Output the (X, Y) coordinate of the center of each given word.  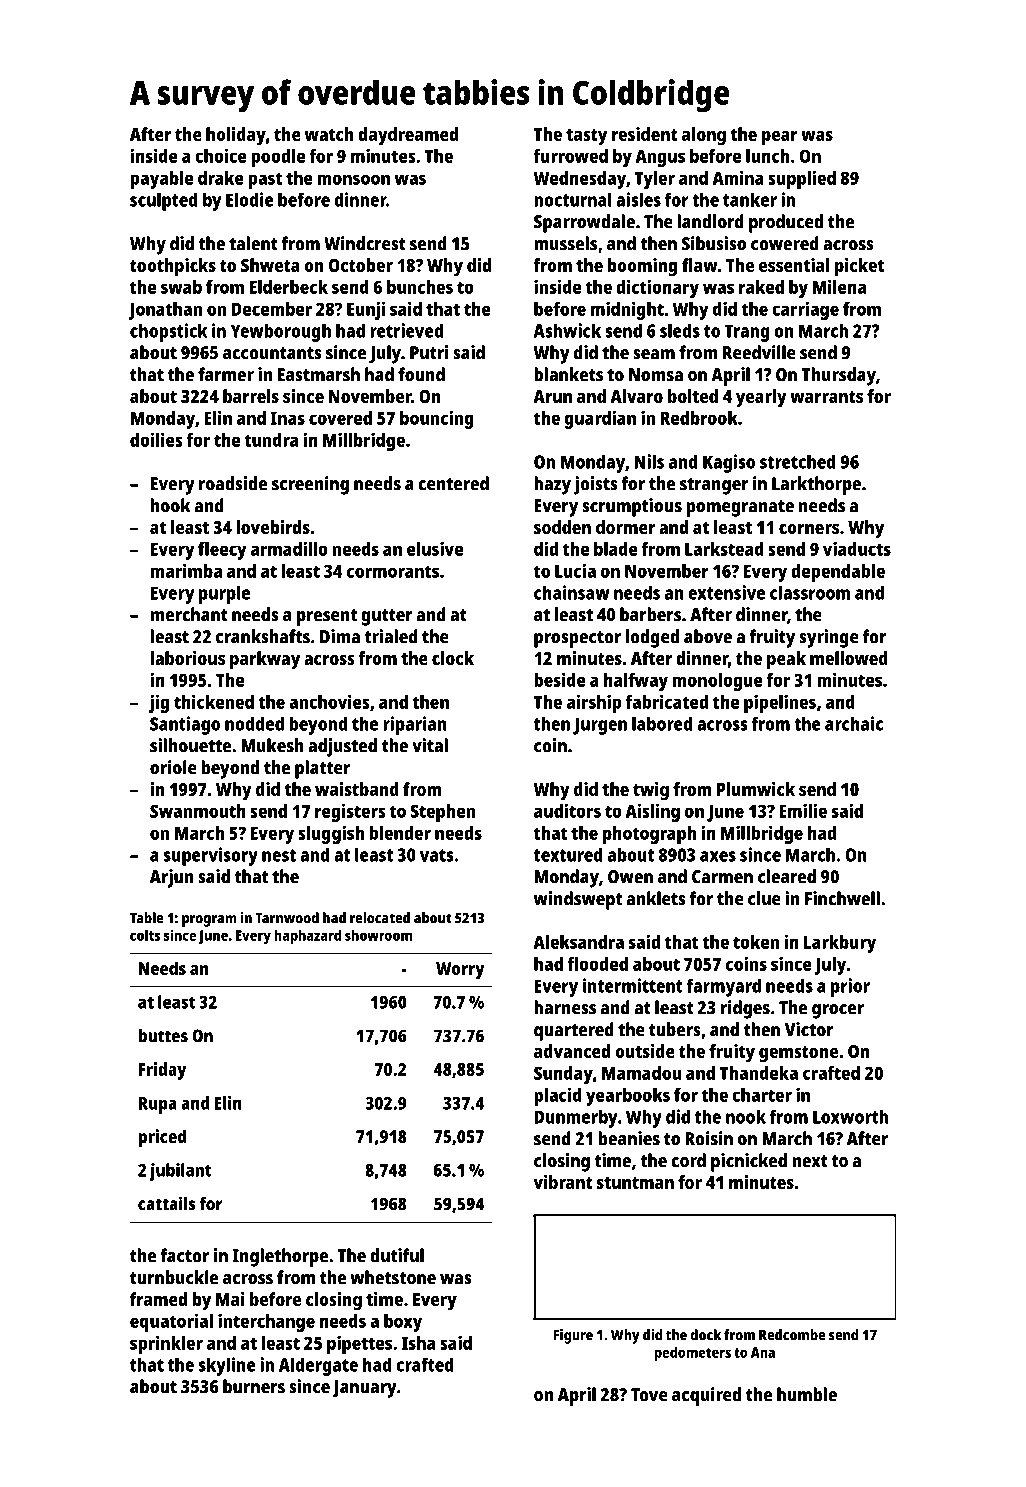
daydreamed (408, 136)
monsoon (353, 179)
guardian (600, 419)
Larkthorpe (816, 485)
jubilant (180, 1172)
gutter (387, 617)
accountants (272, 353)
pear (780, 138)
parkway (265, 660)
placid (558, 1096)
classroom (810, 592)
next (810, 1161)
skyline (227, 1366)
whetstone (393, 1277)
